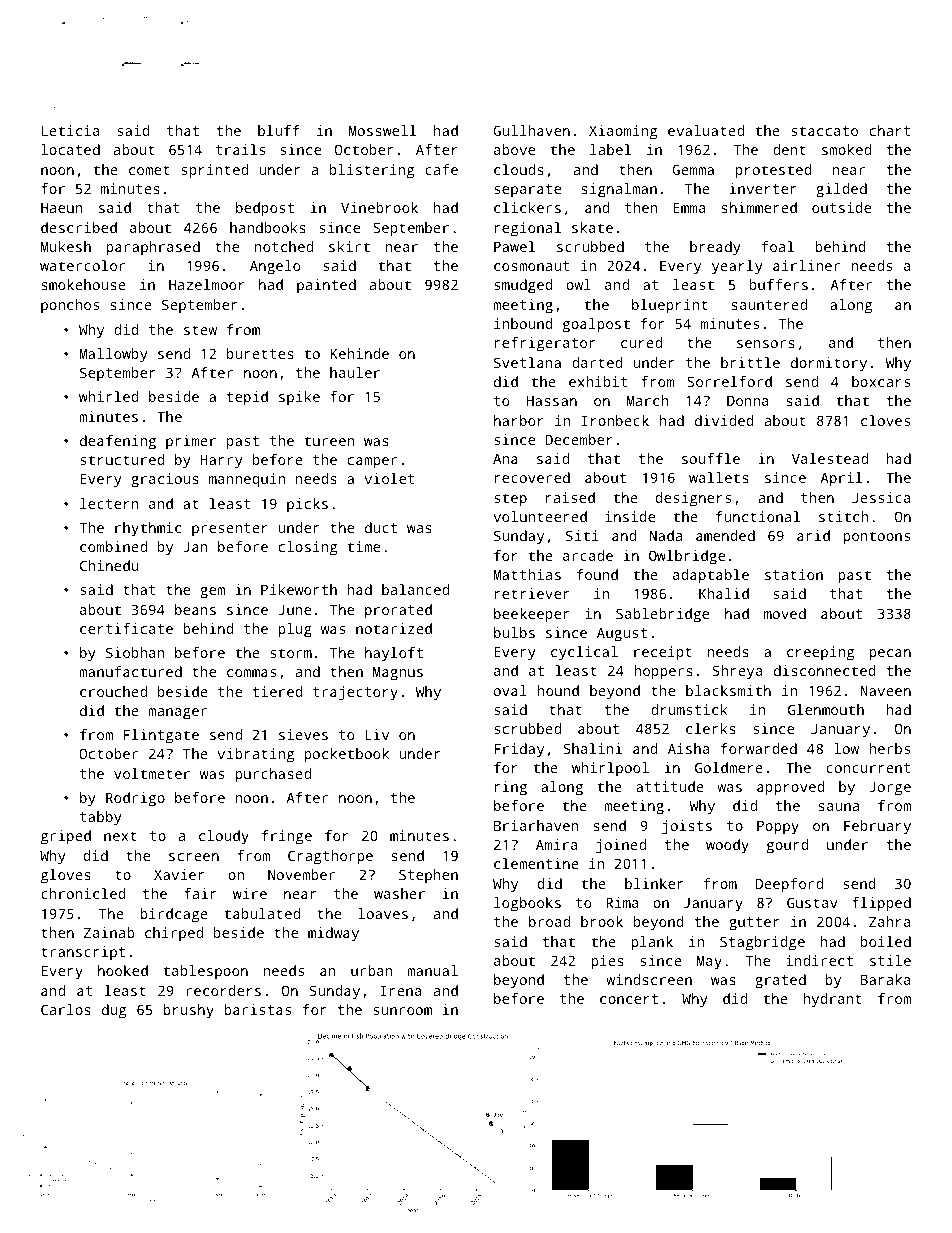 This screenshot has height=1233, width=952. I want to click on Cragthorpe, so click(330, 857).
